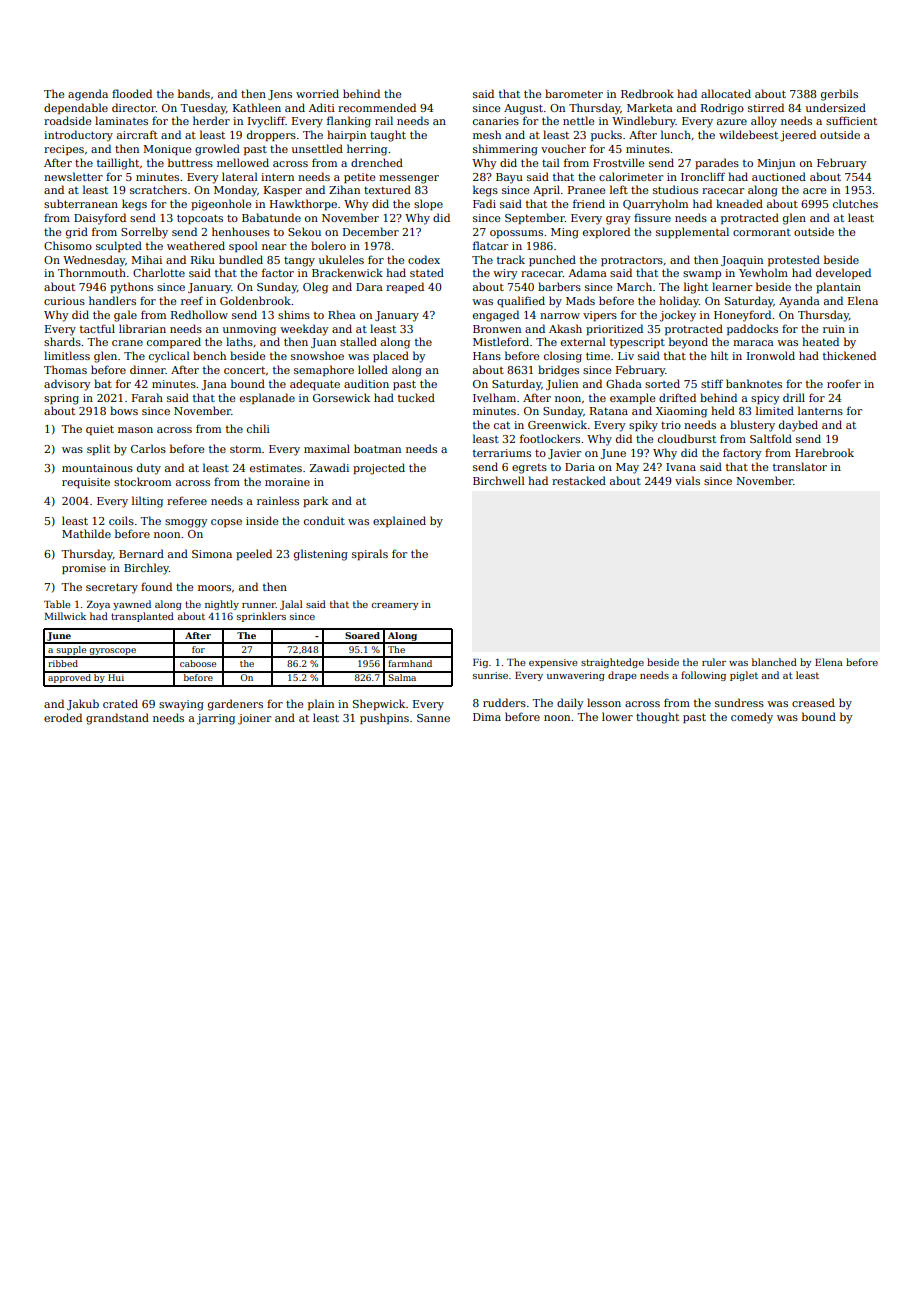 The image size is (924, 1308). What do you see at coordinates (589, 203) in the page?
I see `friend` at bounding box center [589, 203].
